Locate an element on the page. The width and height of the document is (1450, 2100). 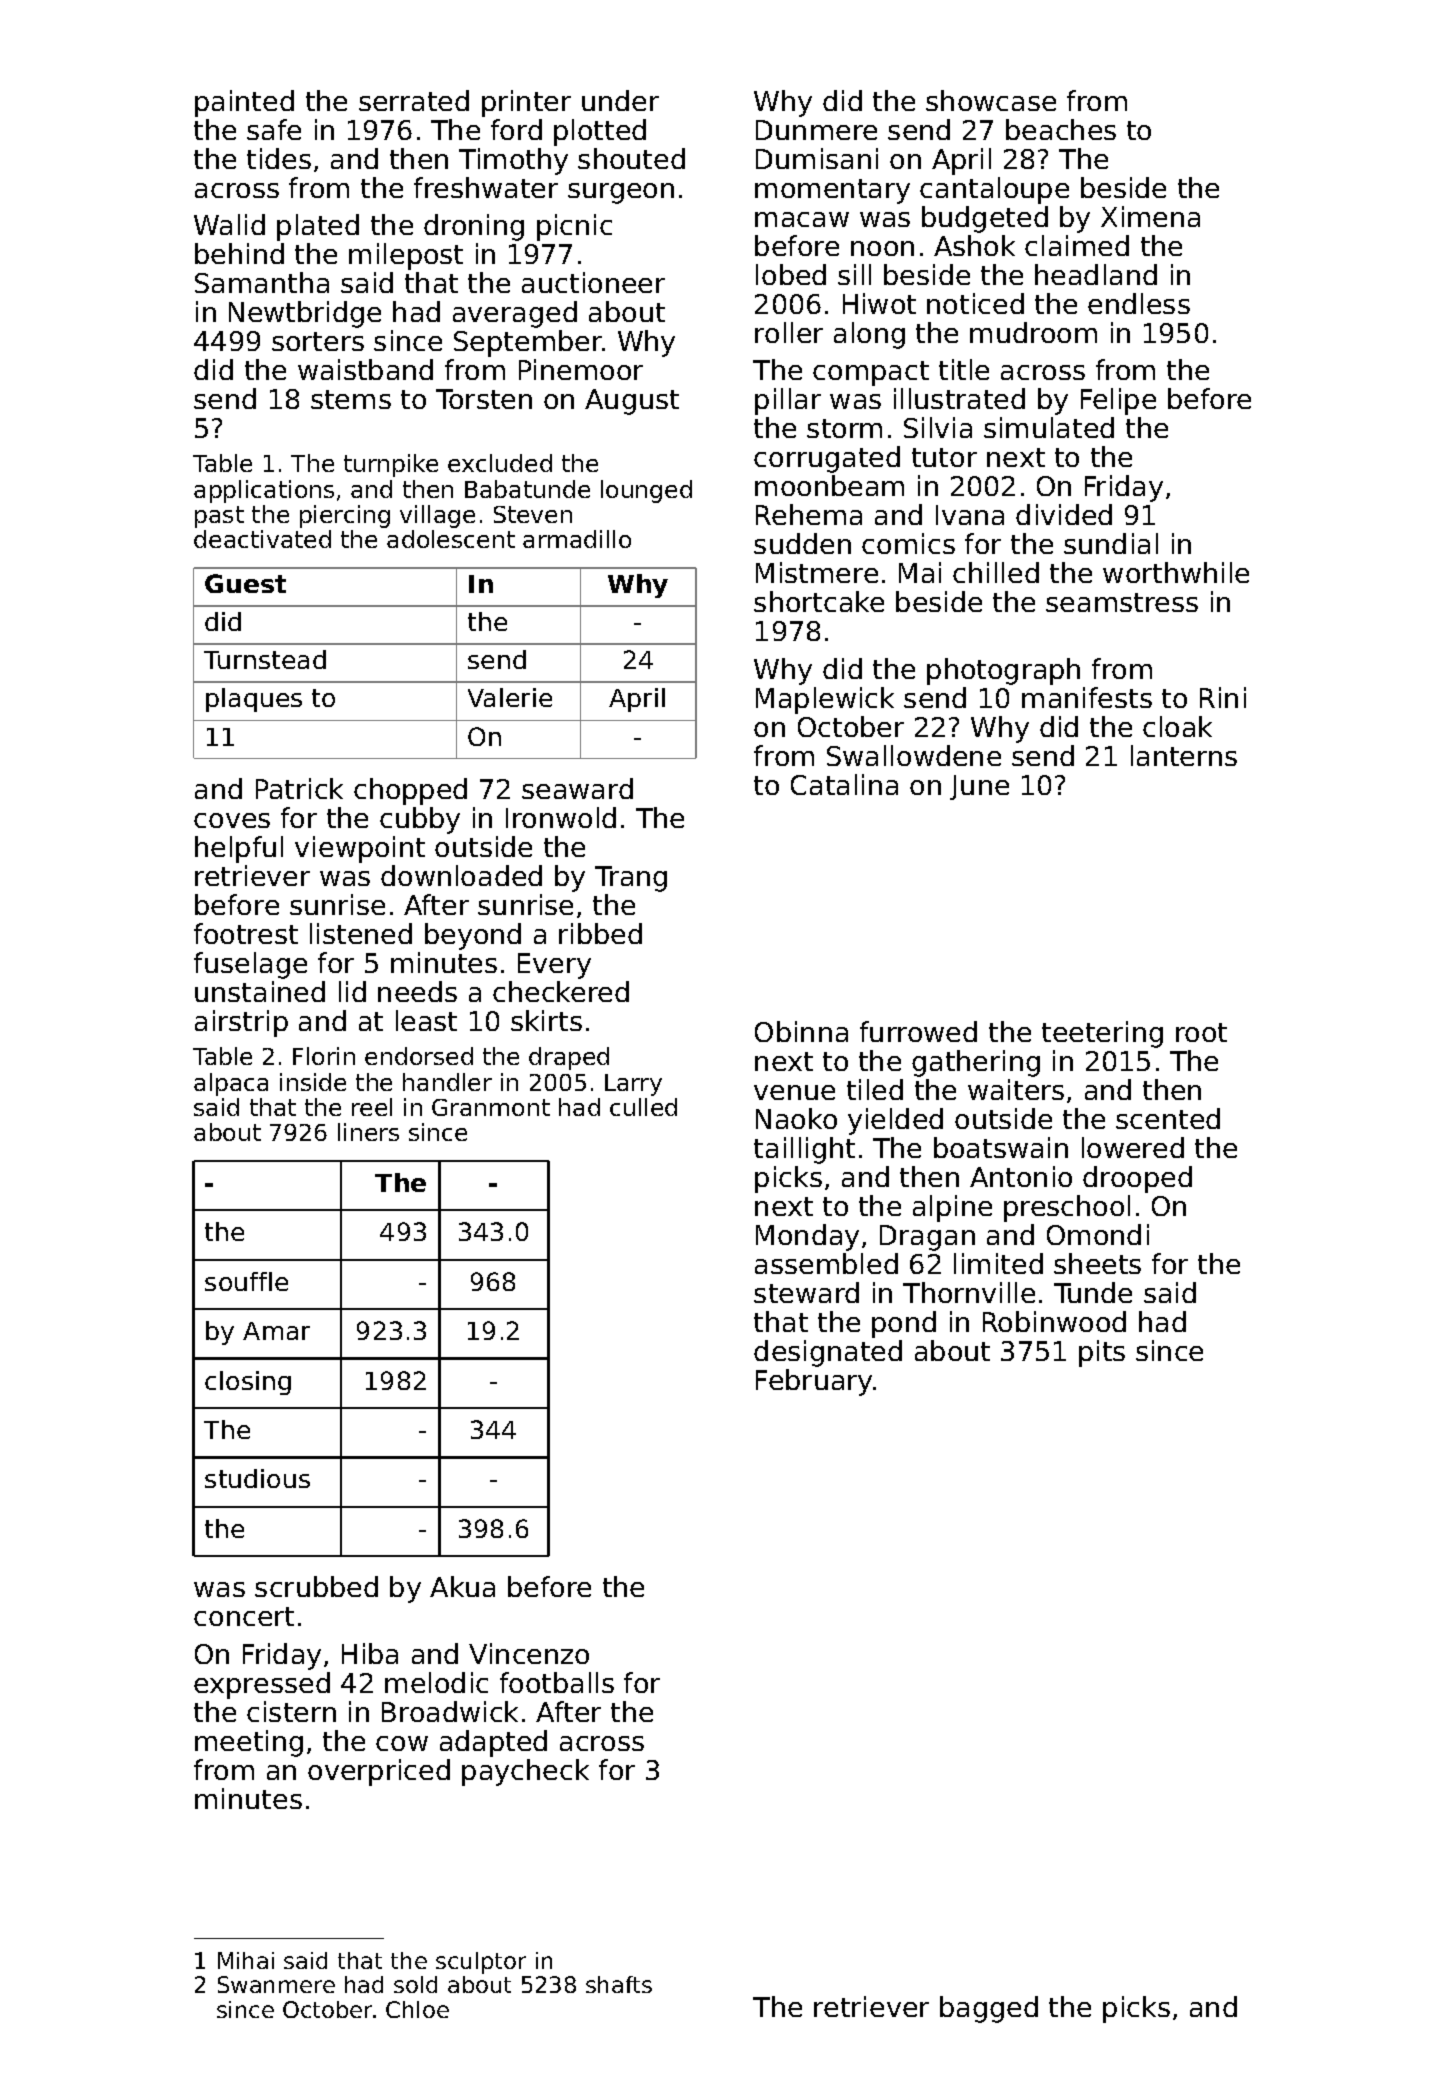
cistern is located at coordinates (291, 1711).
